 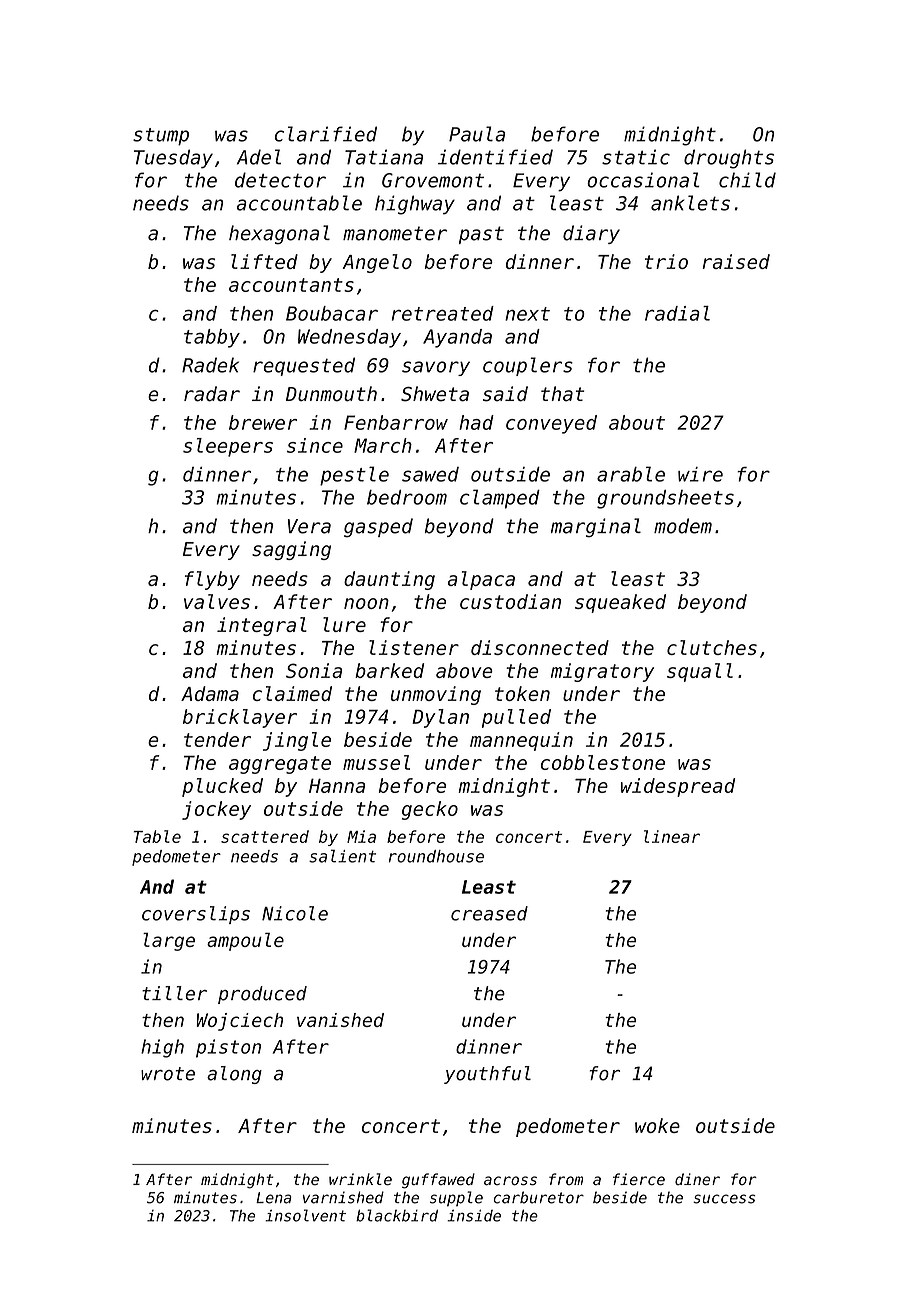 I want to click on lifted, so click(x=264, y=261).
